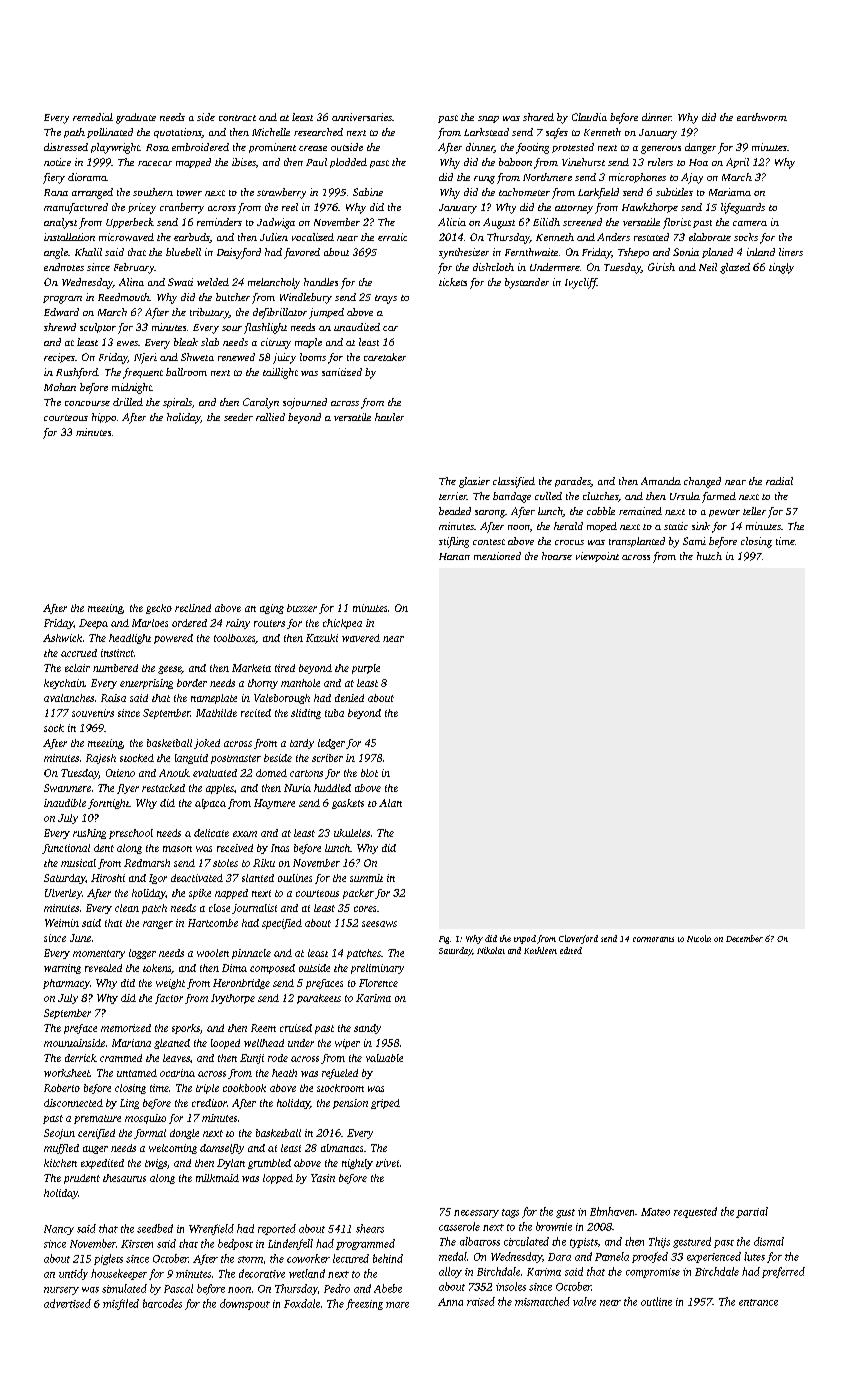 This document has width=849, height=1400. I want to click on clean, so click(127, 908).
